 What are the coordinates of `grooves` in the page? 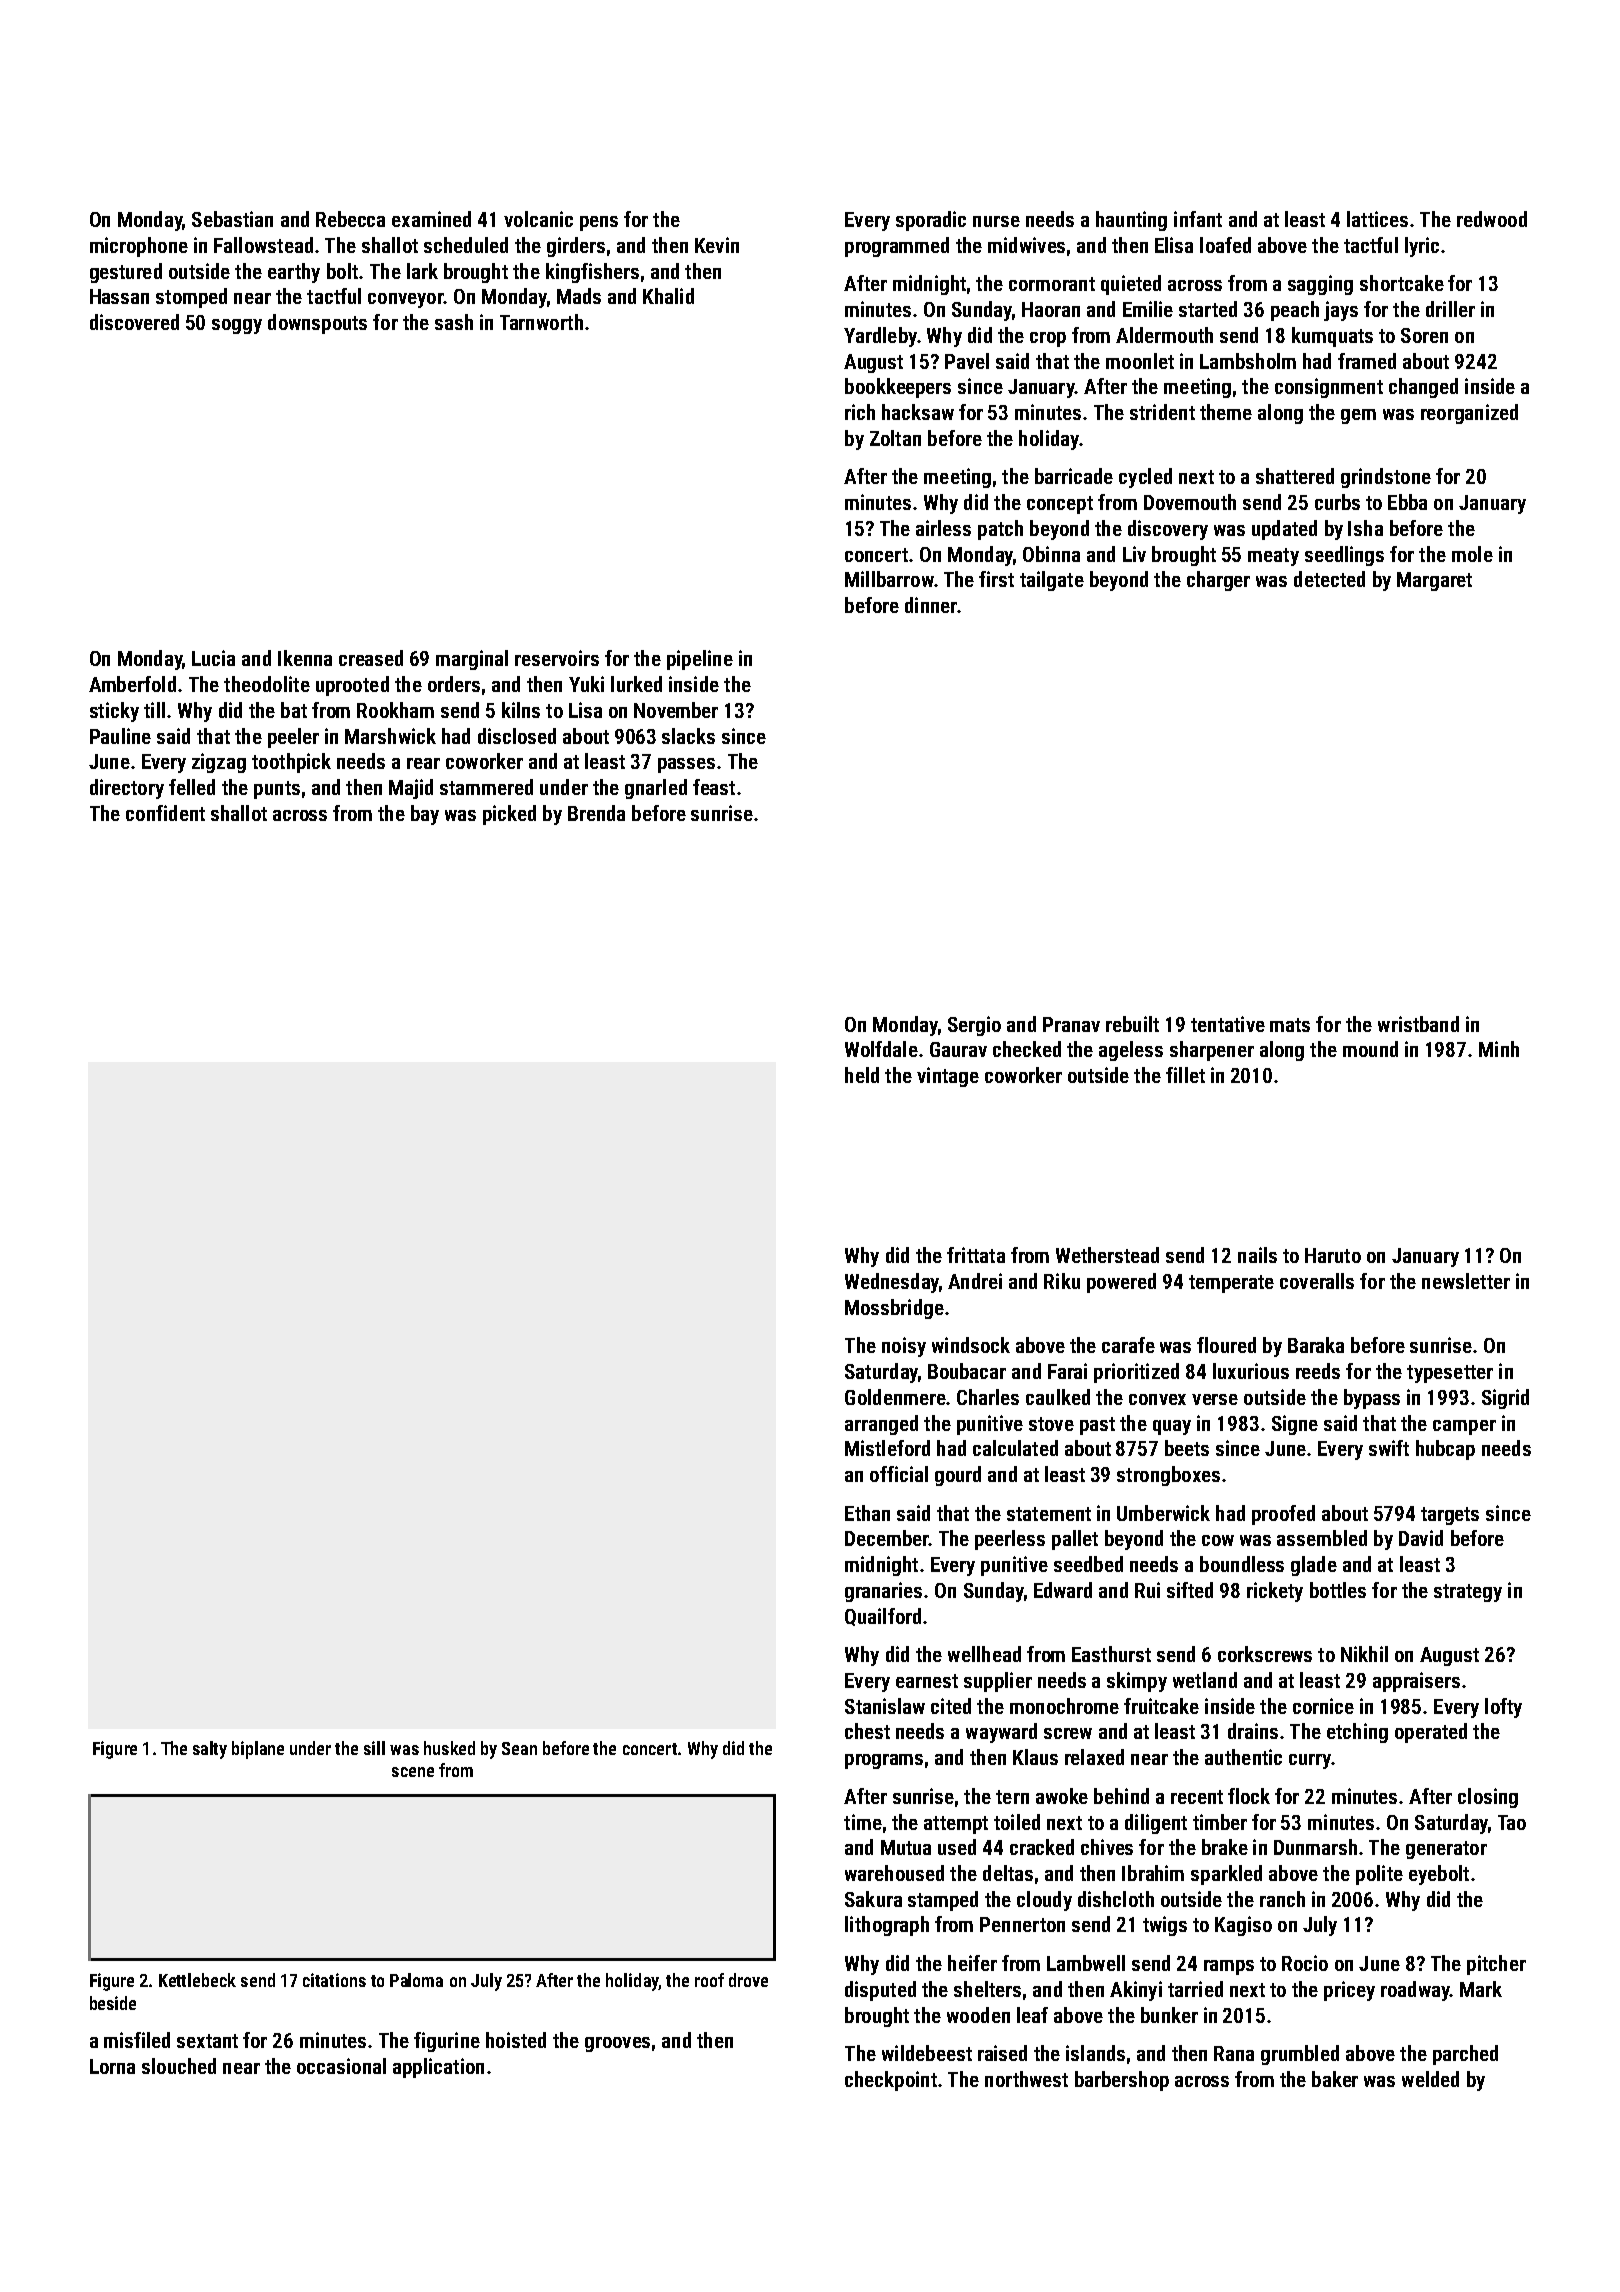 It's located at (617, 2044).
